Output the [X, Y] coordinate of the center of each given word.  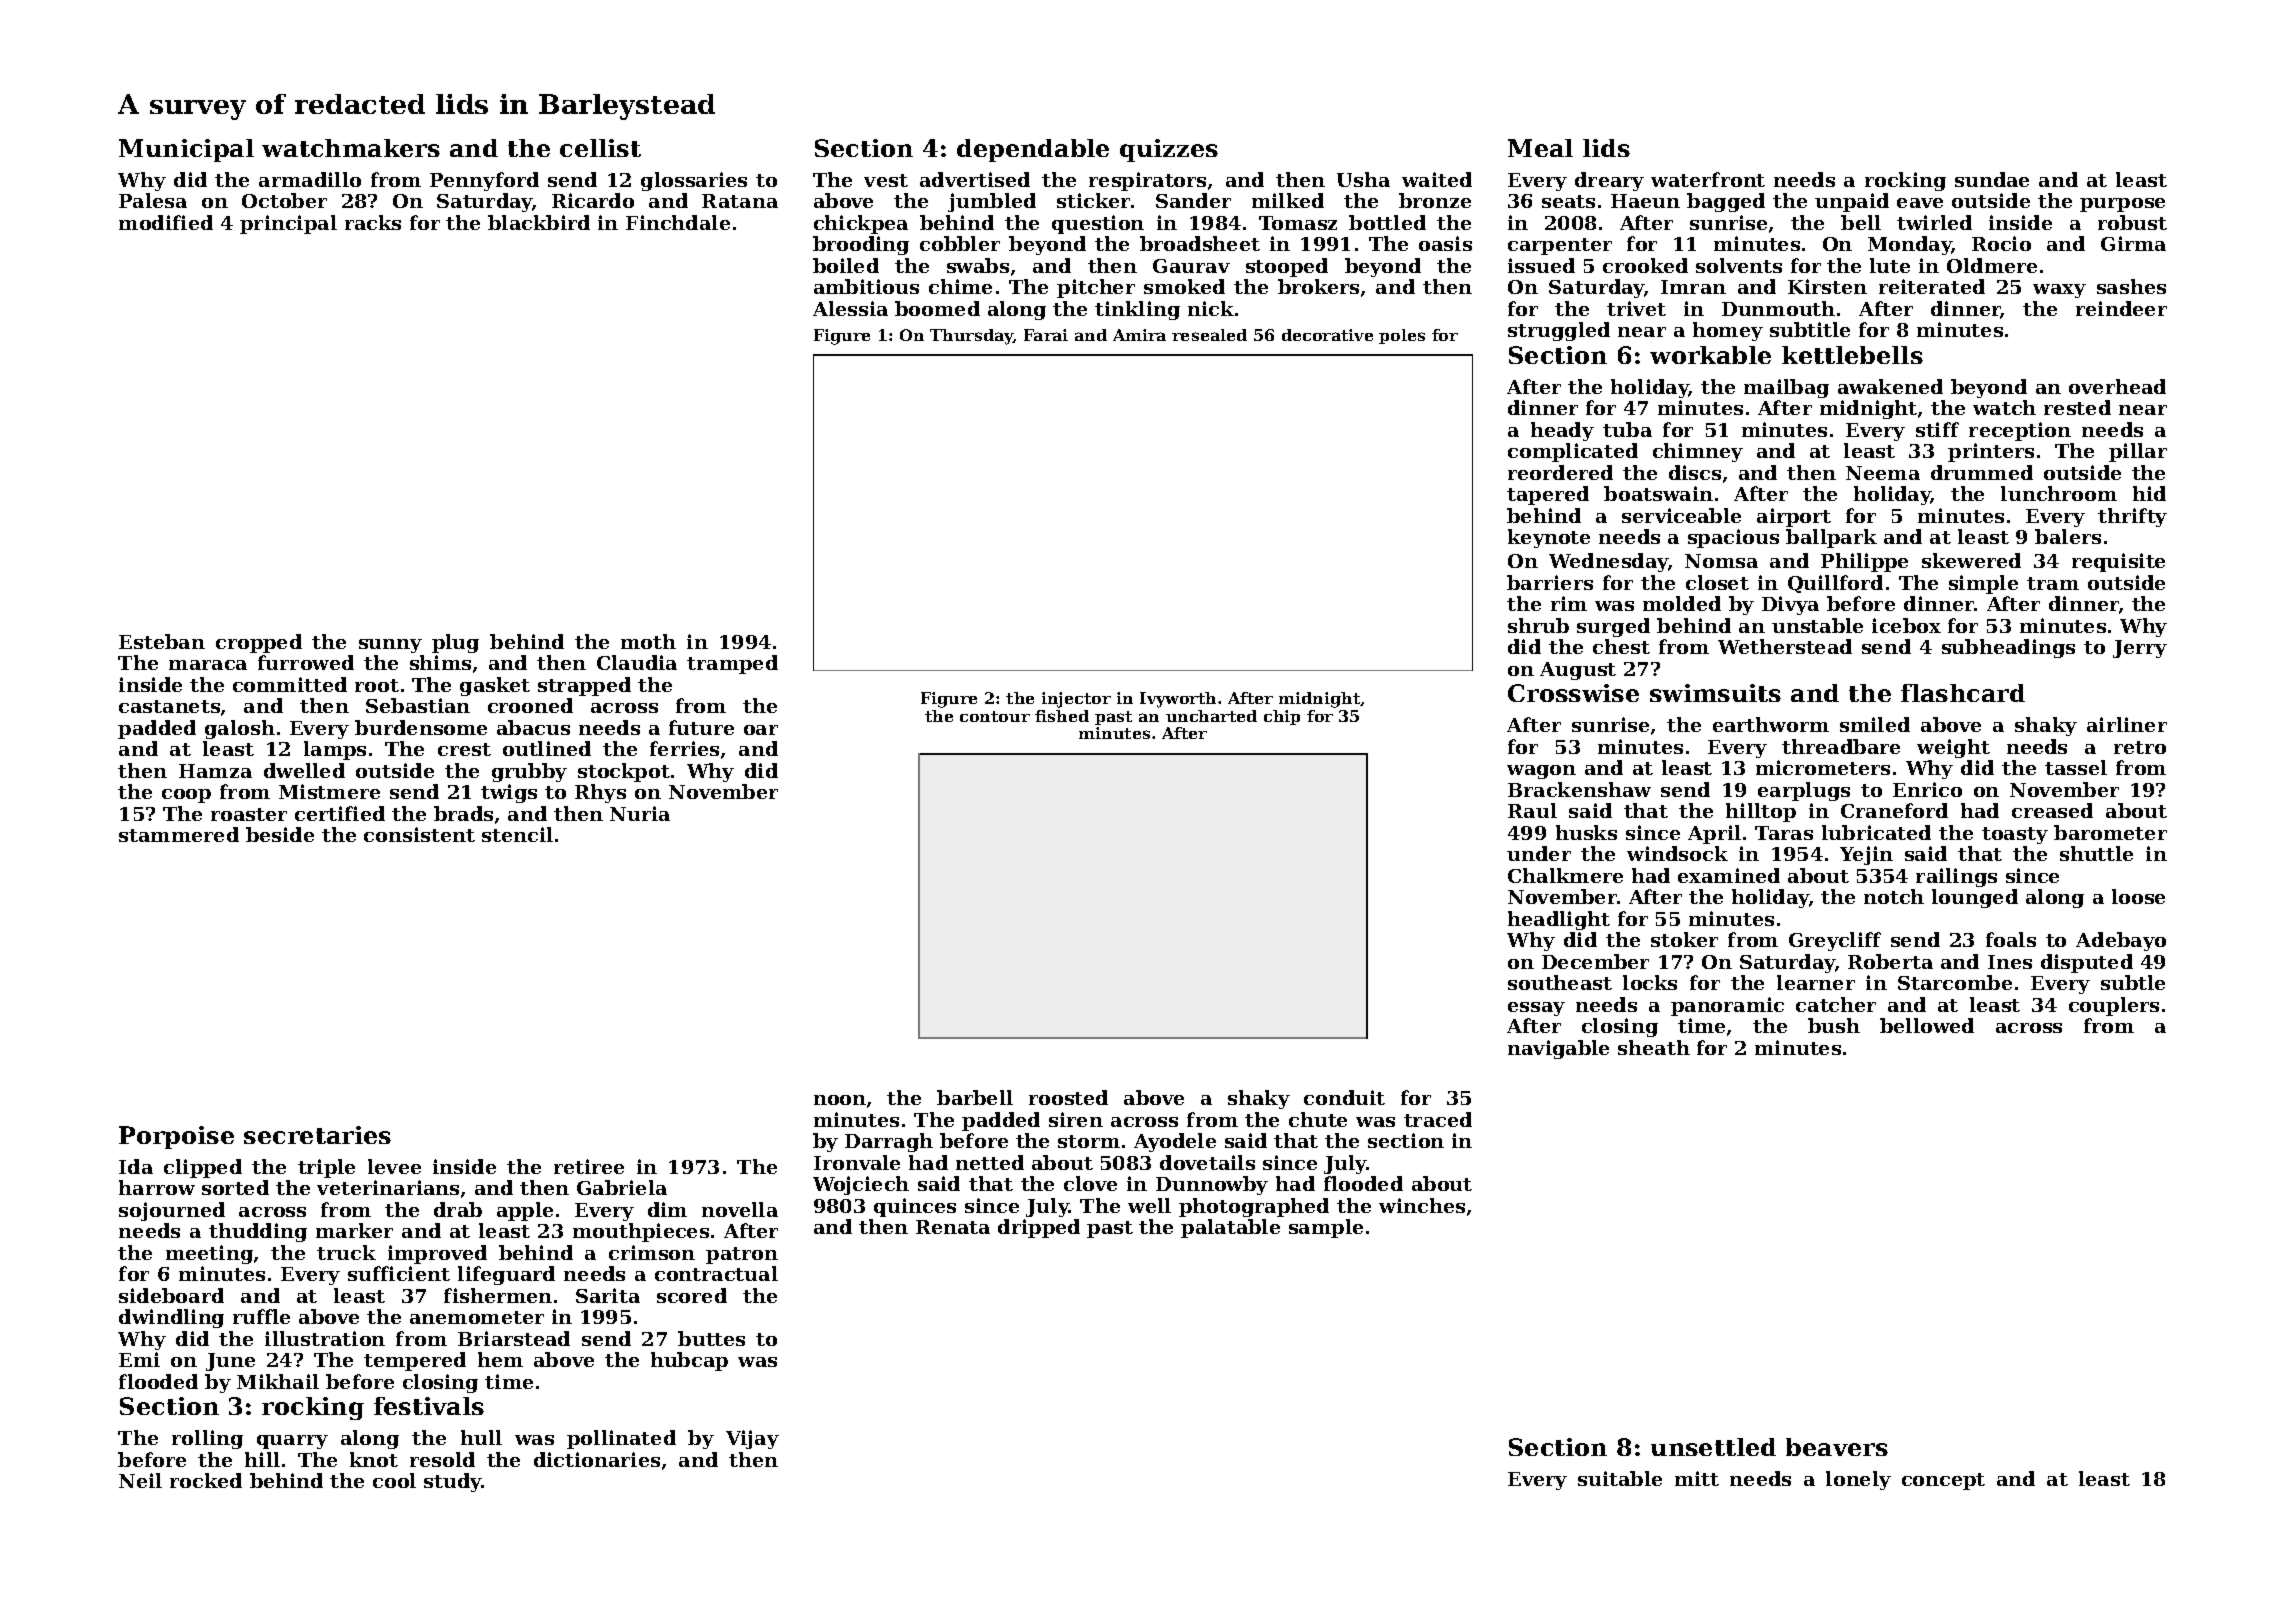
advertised [975, 179]
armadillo [310, 179]
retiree [589, 1166]
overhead [2117, 386]
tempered [415, 1361]
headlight [1559, 920]
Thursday [971, 337]
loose [2138, 896]
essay [1536, 1009]
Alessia [850, 308]
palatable [1230, 1228]
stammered [179, 834]
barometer [2110, 832]
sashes [2131, 286]
